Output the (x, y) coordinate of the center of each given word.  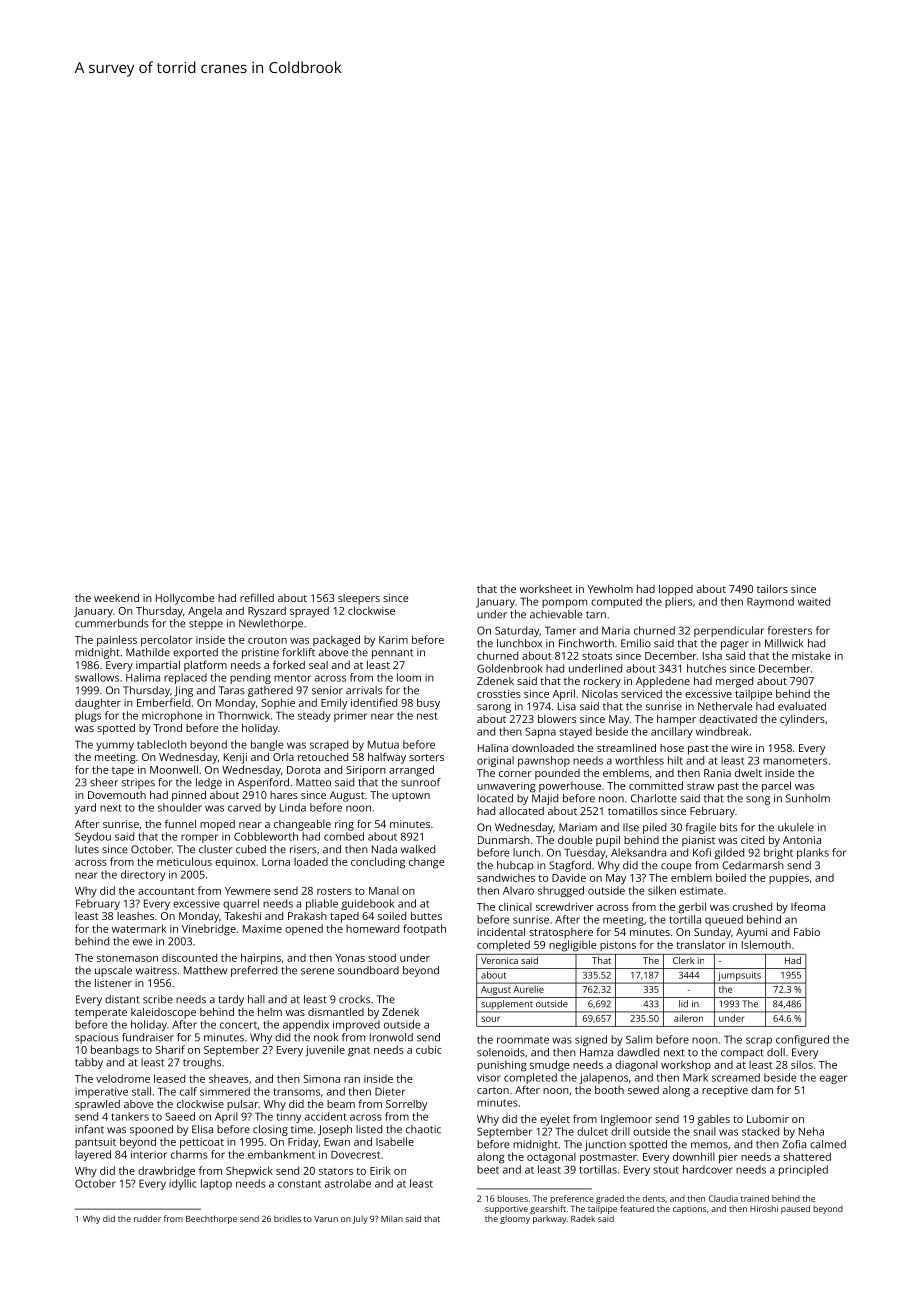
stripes (138, 783)
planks (813, 853)
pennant (392, 654)
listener (113, 983)
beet (488, 1169)
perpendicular (729, 631)
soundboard (368, 970)
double (575, 840)
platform (205, 666)
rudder (147, 1218)
